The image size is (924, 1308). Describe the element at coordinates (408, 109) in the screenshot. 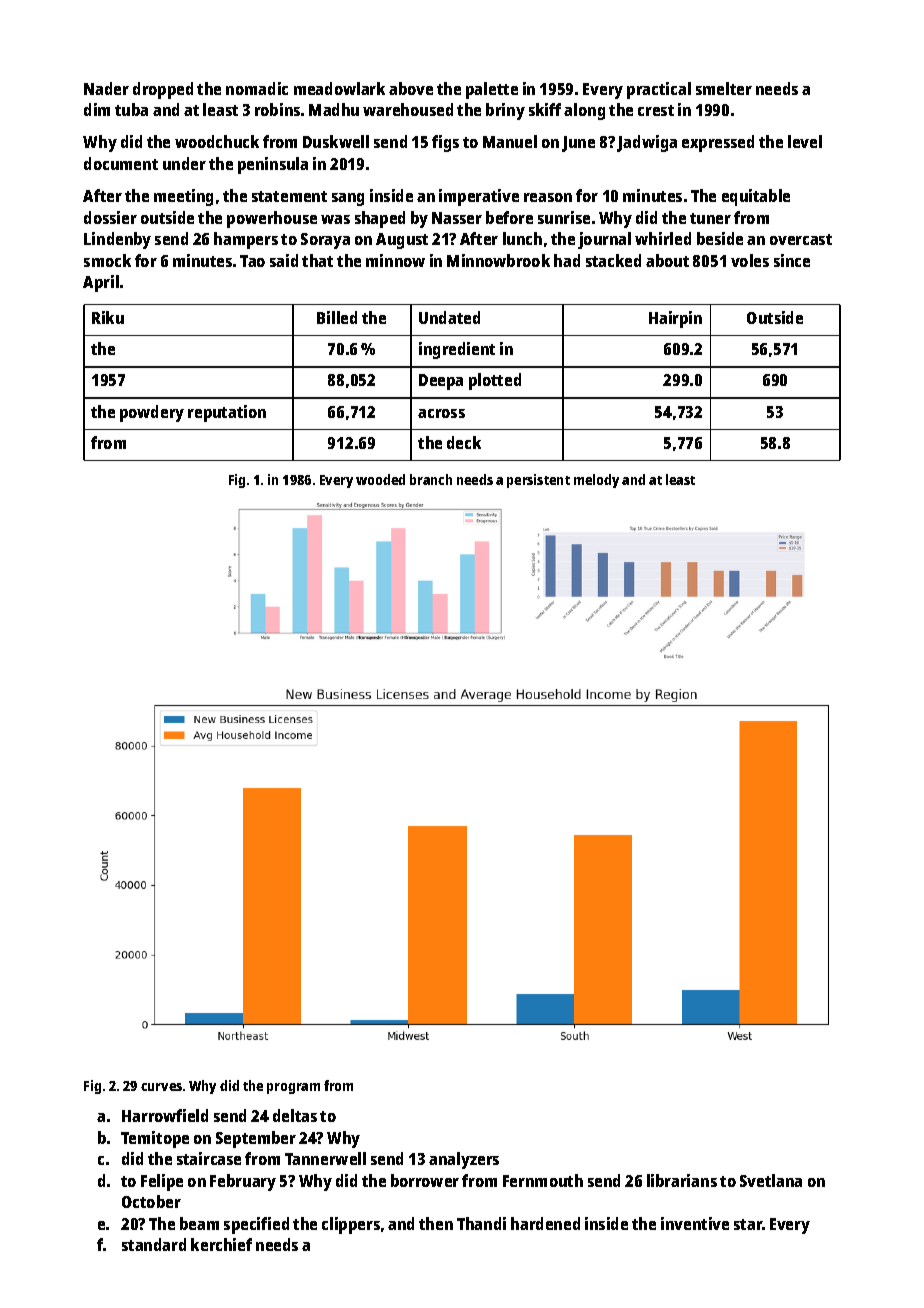

I see `warehoused` at that location.
